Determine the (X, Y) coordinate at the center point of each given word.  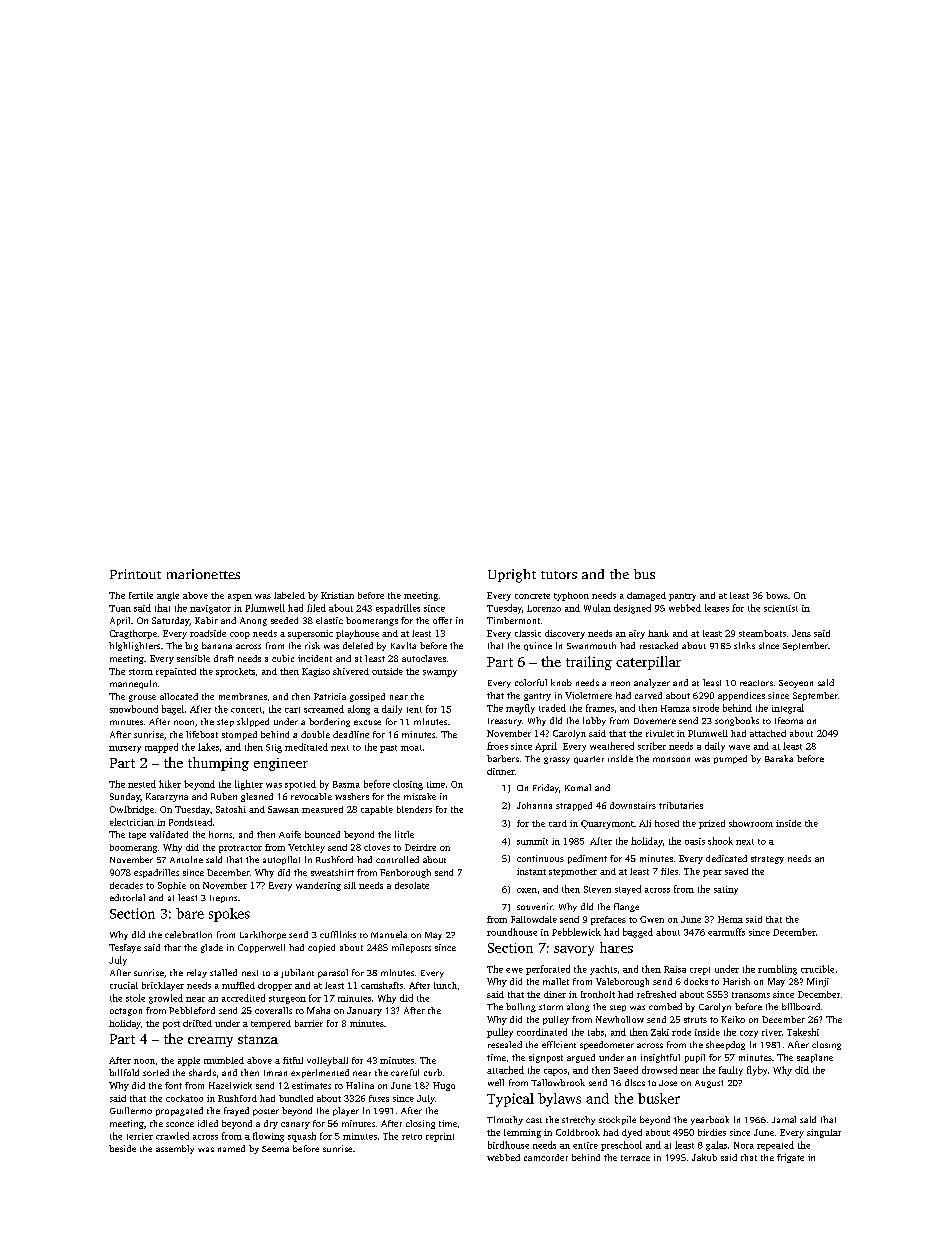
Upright (512, 576)
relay (197, 973)
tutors (559, 575)
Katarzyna (167, 797)
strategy (767, 860)
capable (377, 810)
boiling (521, 1007)
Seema (275, 1149)
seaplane (815, 1058)
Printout (135, 574)
